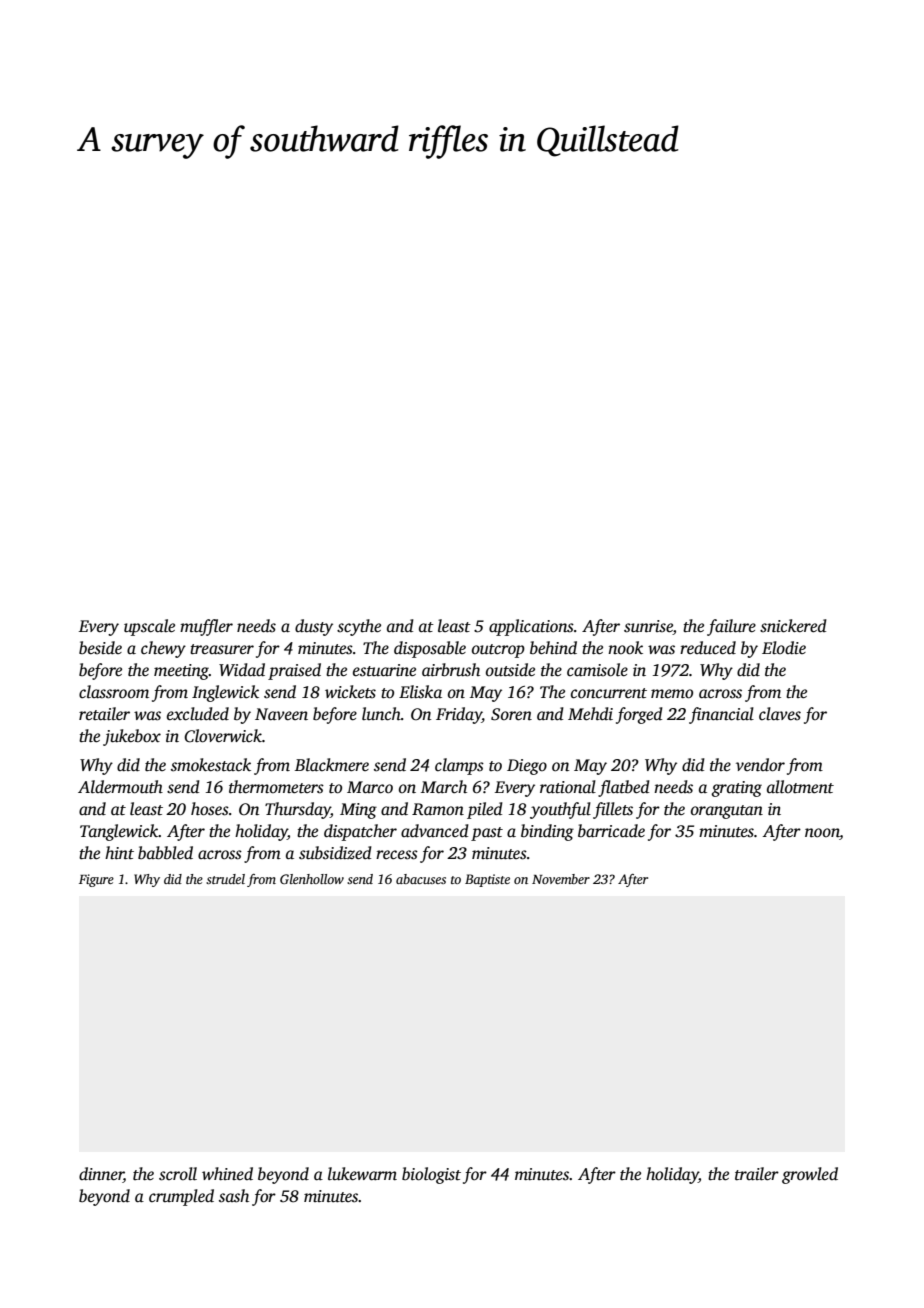 This page has height=1308, width=924. What do you see at coordinates (793, 626) in the page?
I see `snickered` at bounding box center [793, 626].
